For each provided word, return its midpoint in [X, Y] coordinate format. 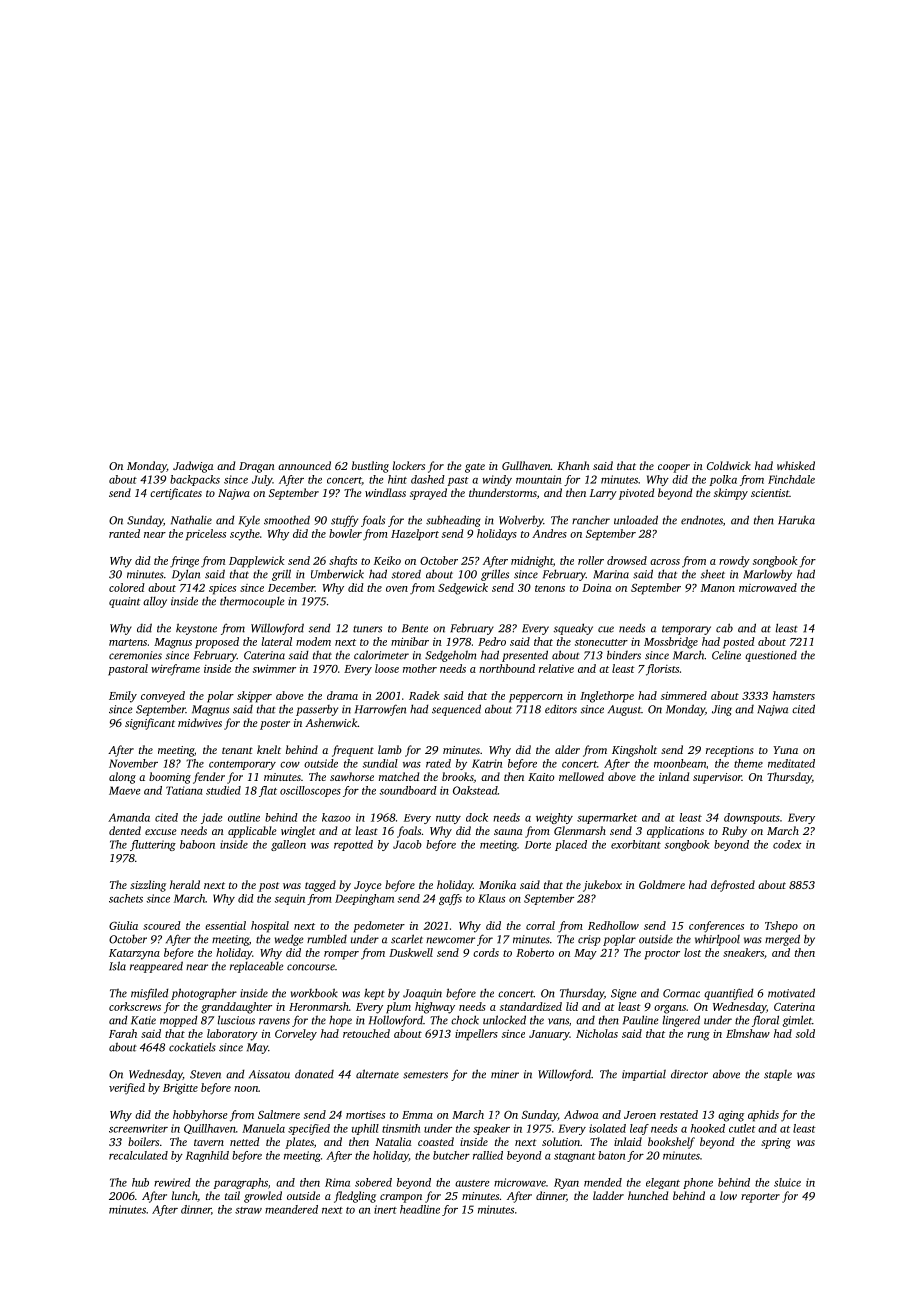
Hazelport [415, 535]
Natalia [393, 1141]
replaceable [257, 967]
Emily [123, 697]
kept [374, 994]
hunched [648, 1195]
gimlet [797, 1021]
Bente [415, 628]
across [665, 562]
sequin [290, 899]
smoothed [287, 520]
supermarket [607, 818]
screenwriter [138, 1128]
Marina [611, 574]
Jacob [407, 844]
